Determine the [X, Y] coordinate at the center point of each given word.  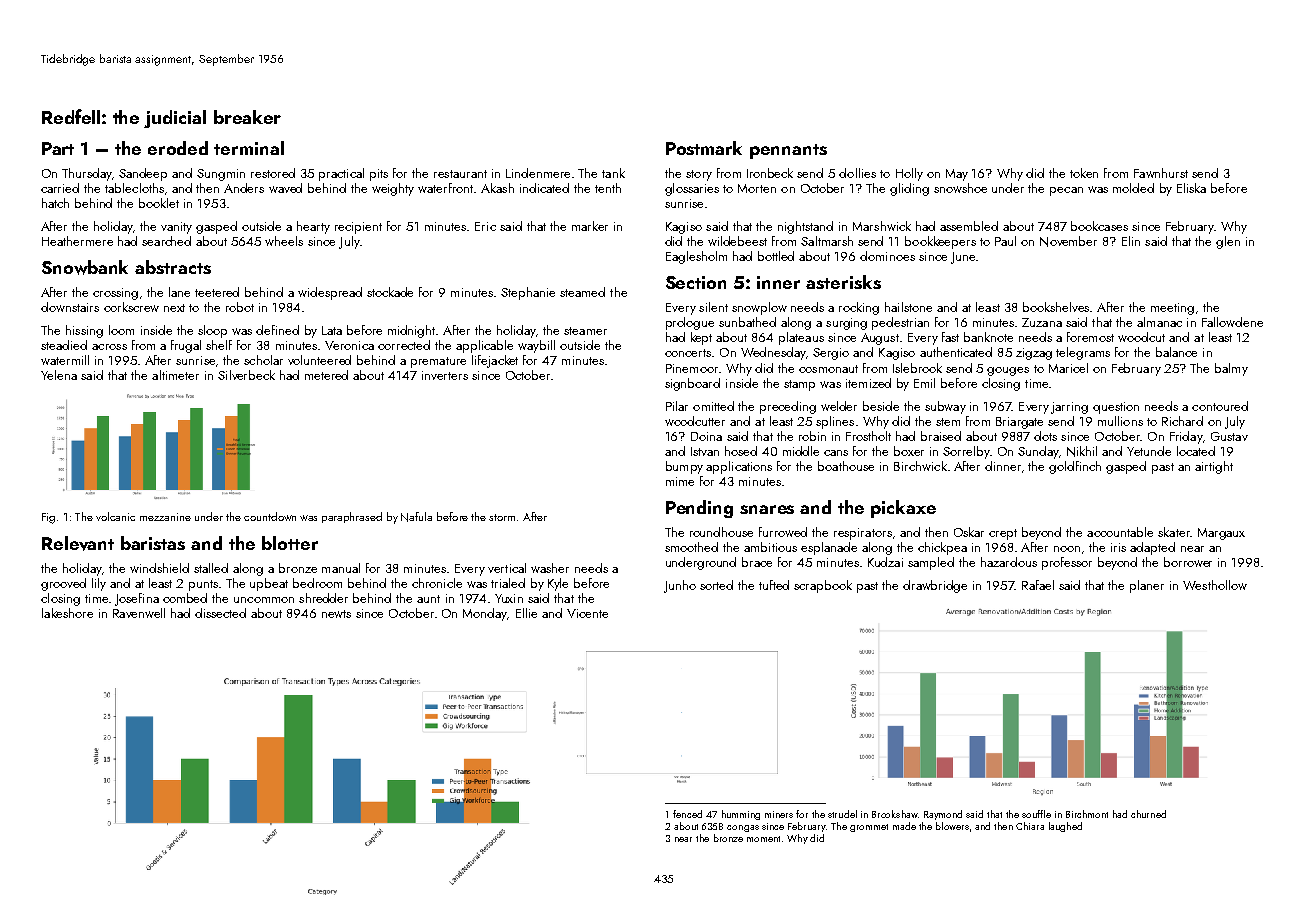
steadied [64, 345]
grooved [63, 584]
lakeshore [67, 613]
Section [696, 282]
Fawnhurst [1161, 173]
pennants [788, 151]
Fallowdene [1232, 322]
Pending [699, 509]
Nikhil [1082, 451]
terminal [249, 148]
